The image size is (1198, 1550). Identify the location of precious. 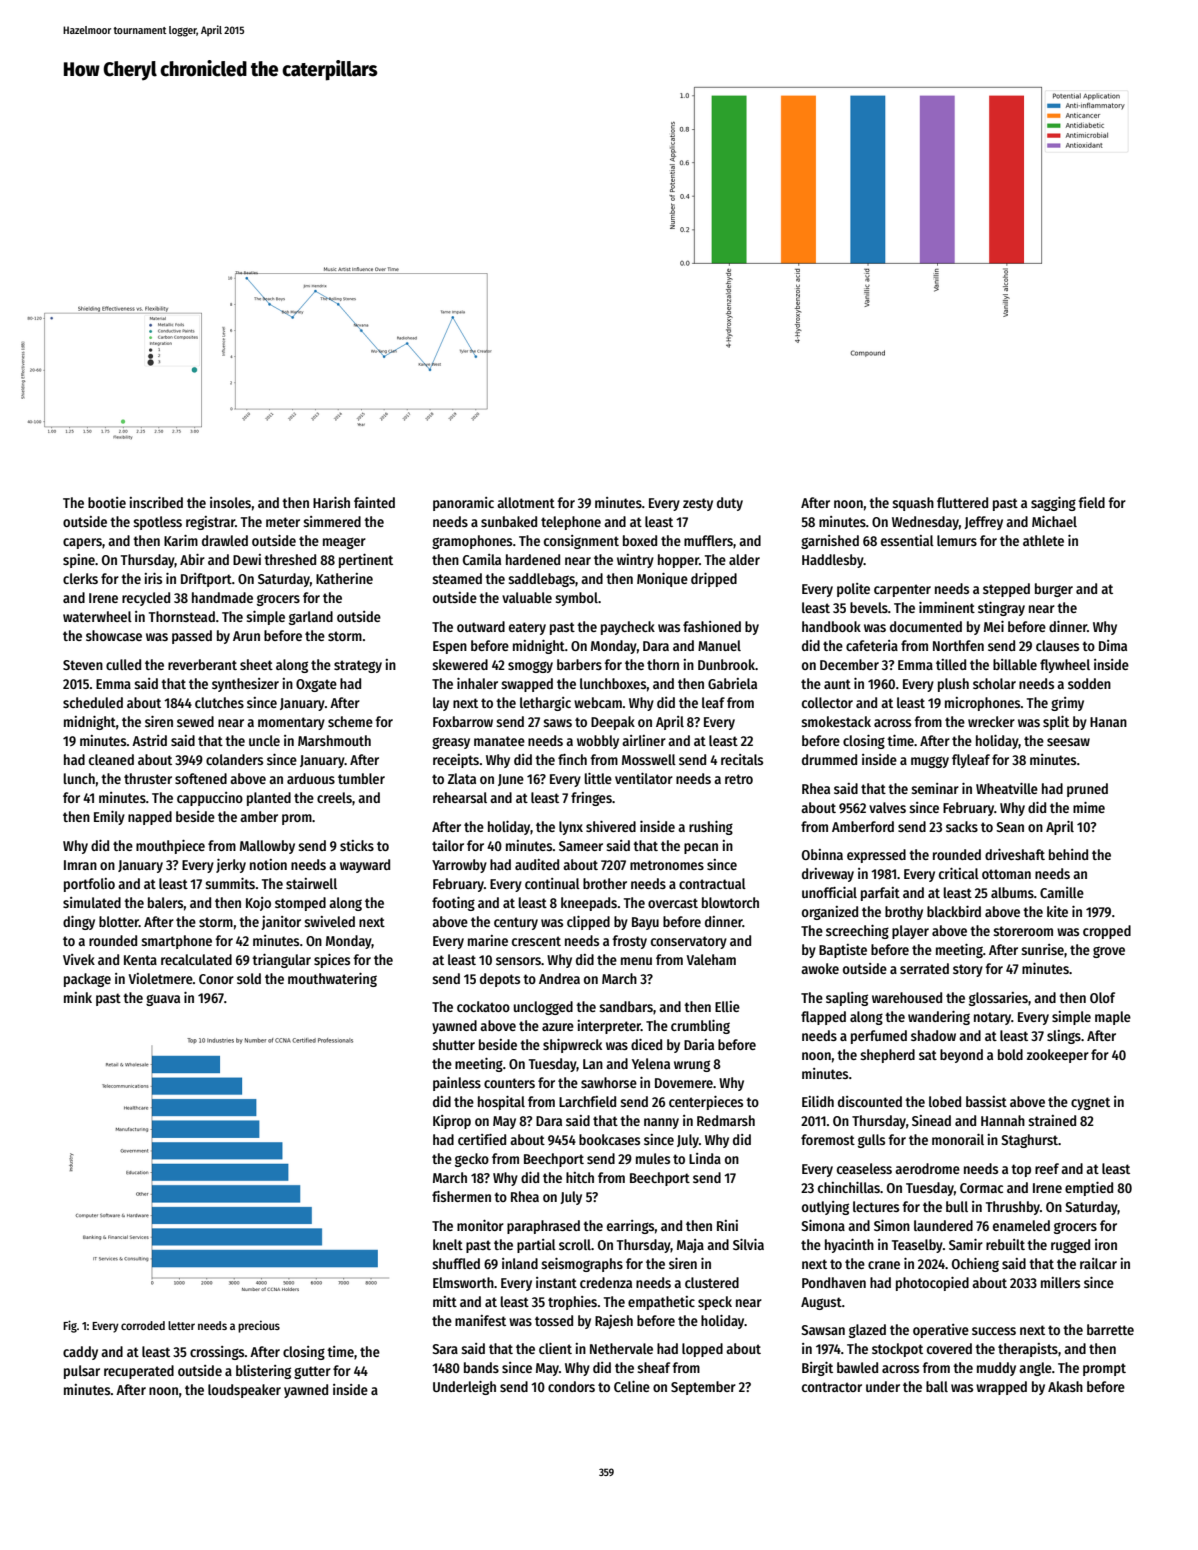
(259, 1326).
